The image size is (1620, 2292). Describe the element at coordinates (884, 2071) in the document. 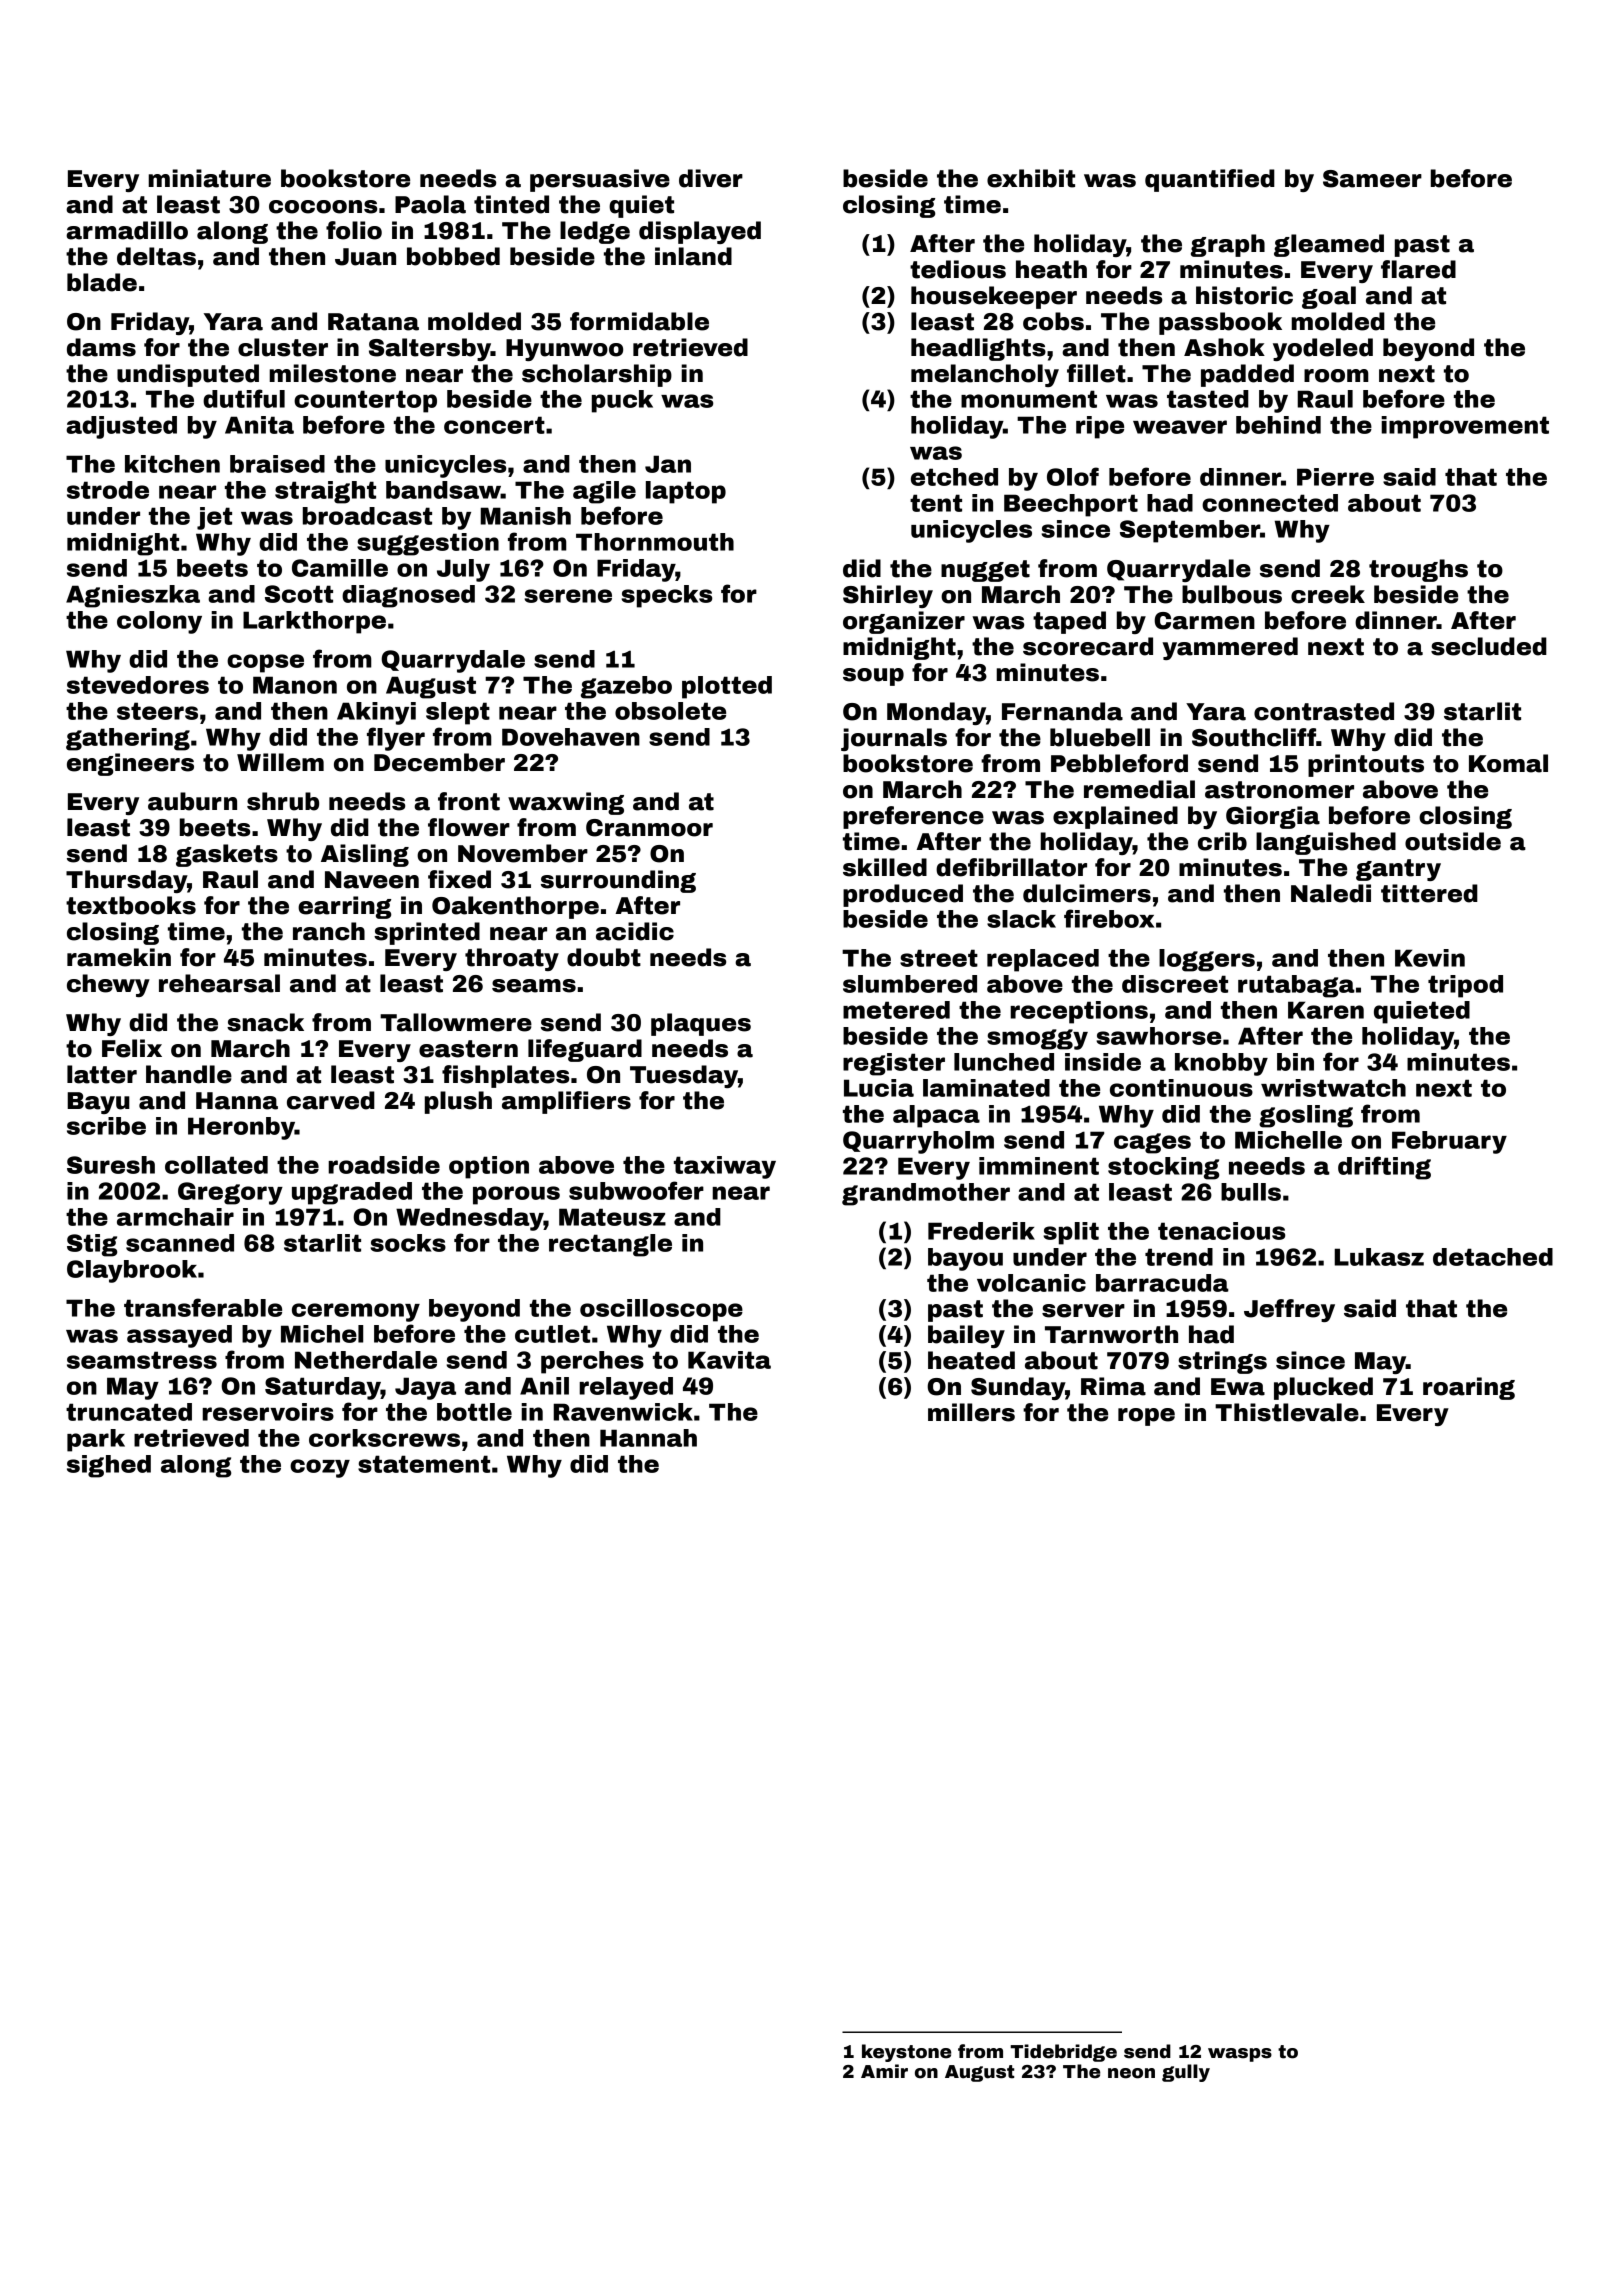

I see `Amir` at that location.
